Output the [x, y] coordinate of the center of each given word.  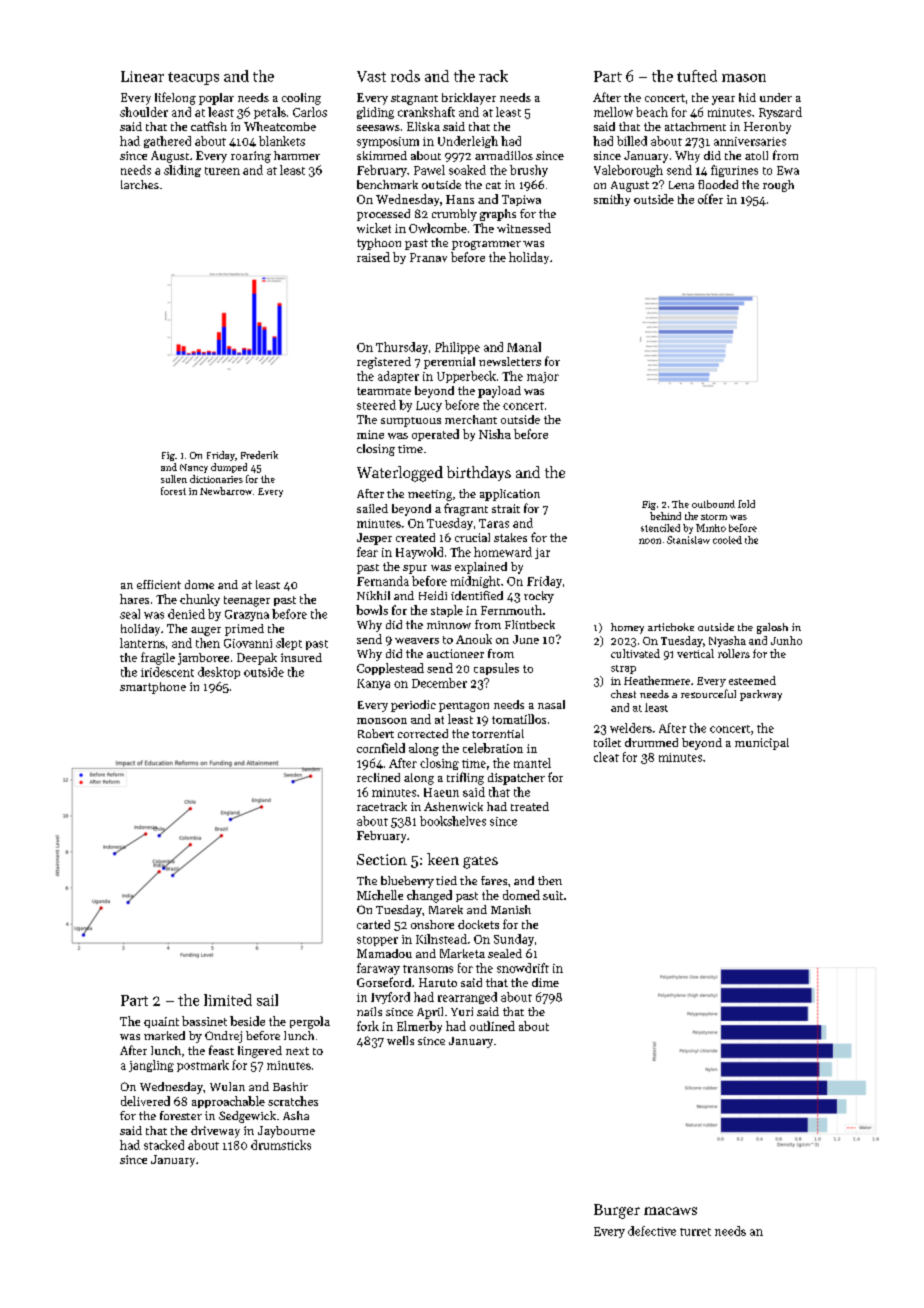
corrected [423, 733]
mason [744, 78]
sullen [174, 479]
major [543, 377]
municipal [762, 744]
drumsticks [281, 1145]
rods [405, 76]
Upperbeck [466, 377]
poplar [216, 99]
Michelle [380, 895]
